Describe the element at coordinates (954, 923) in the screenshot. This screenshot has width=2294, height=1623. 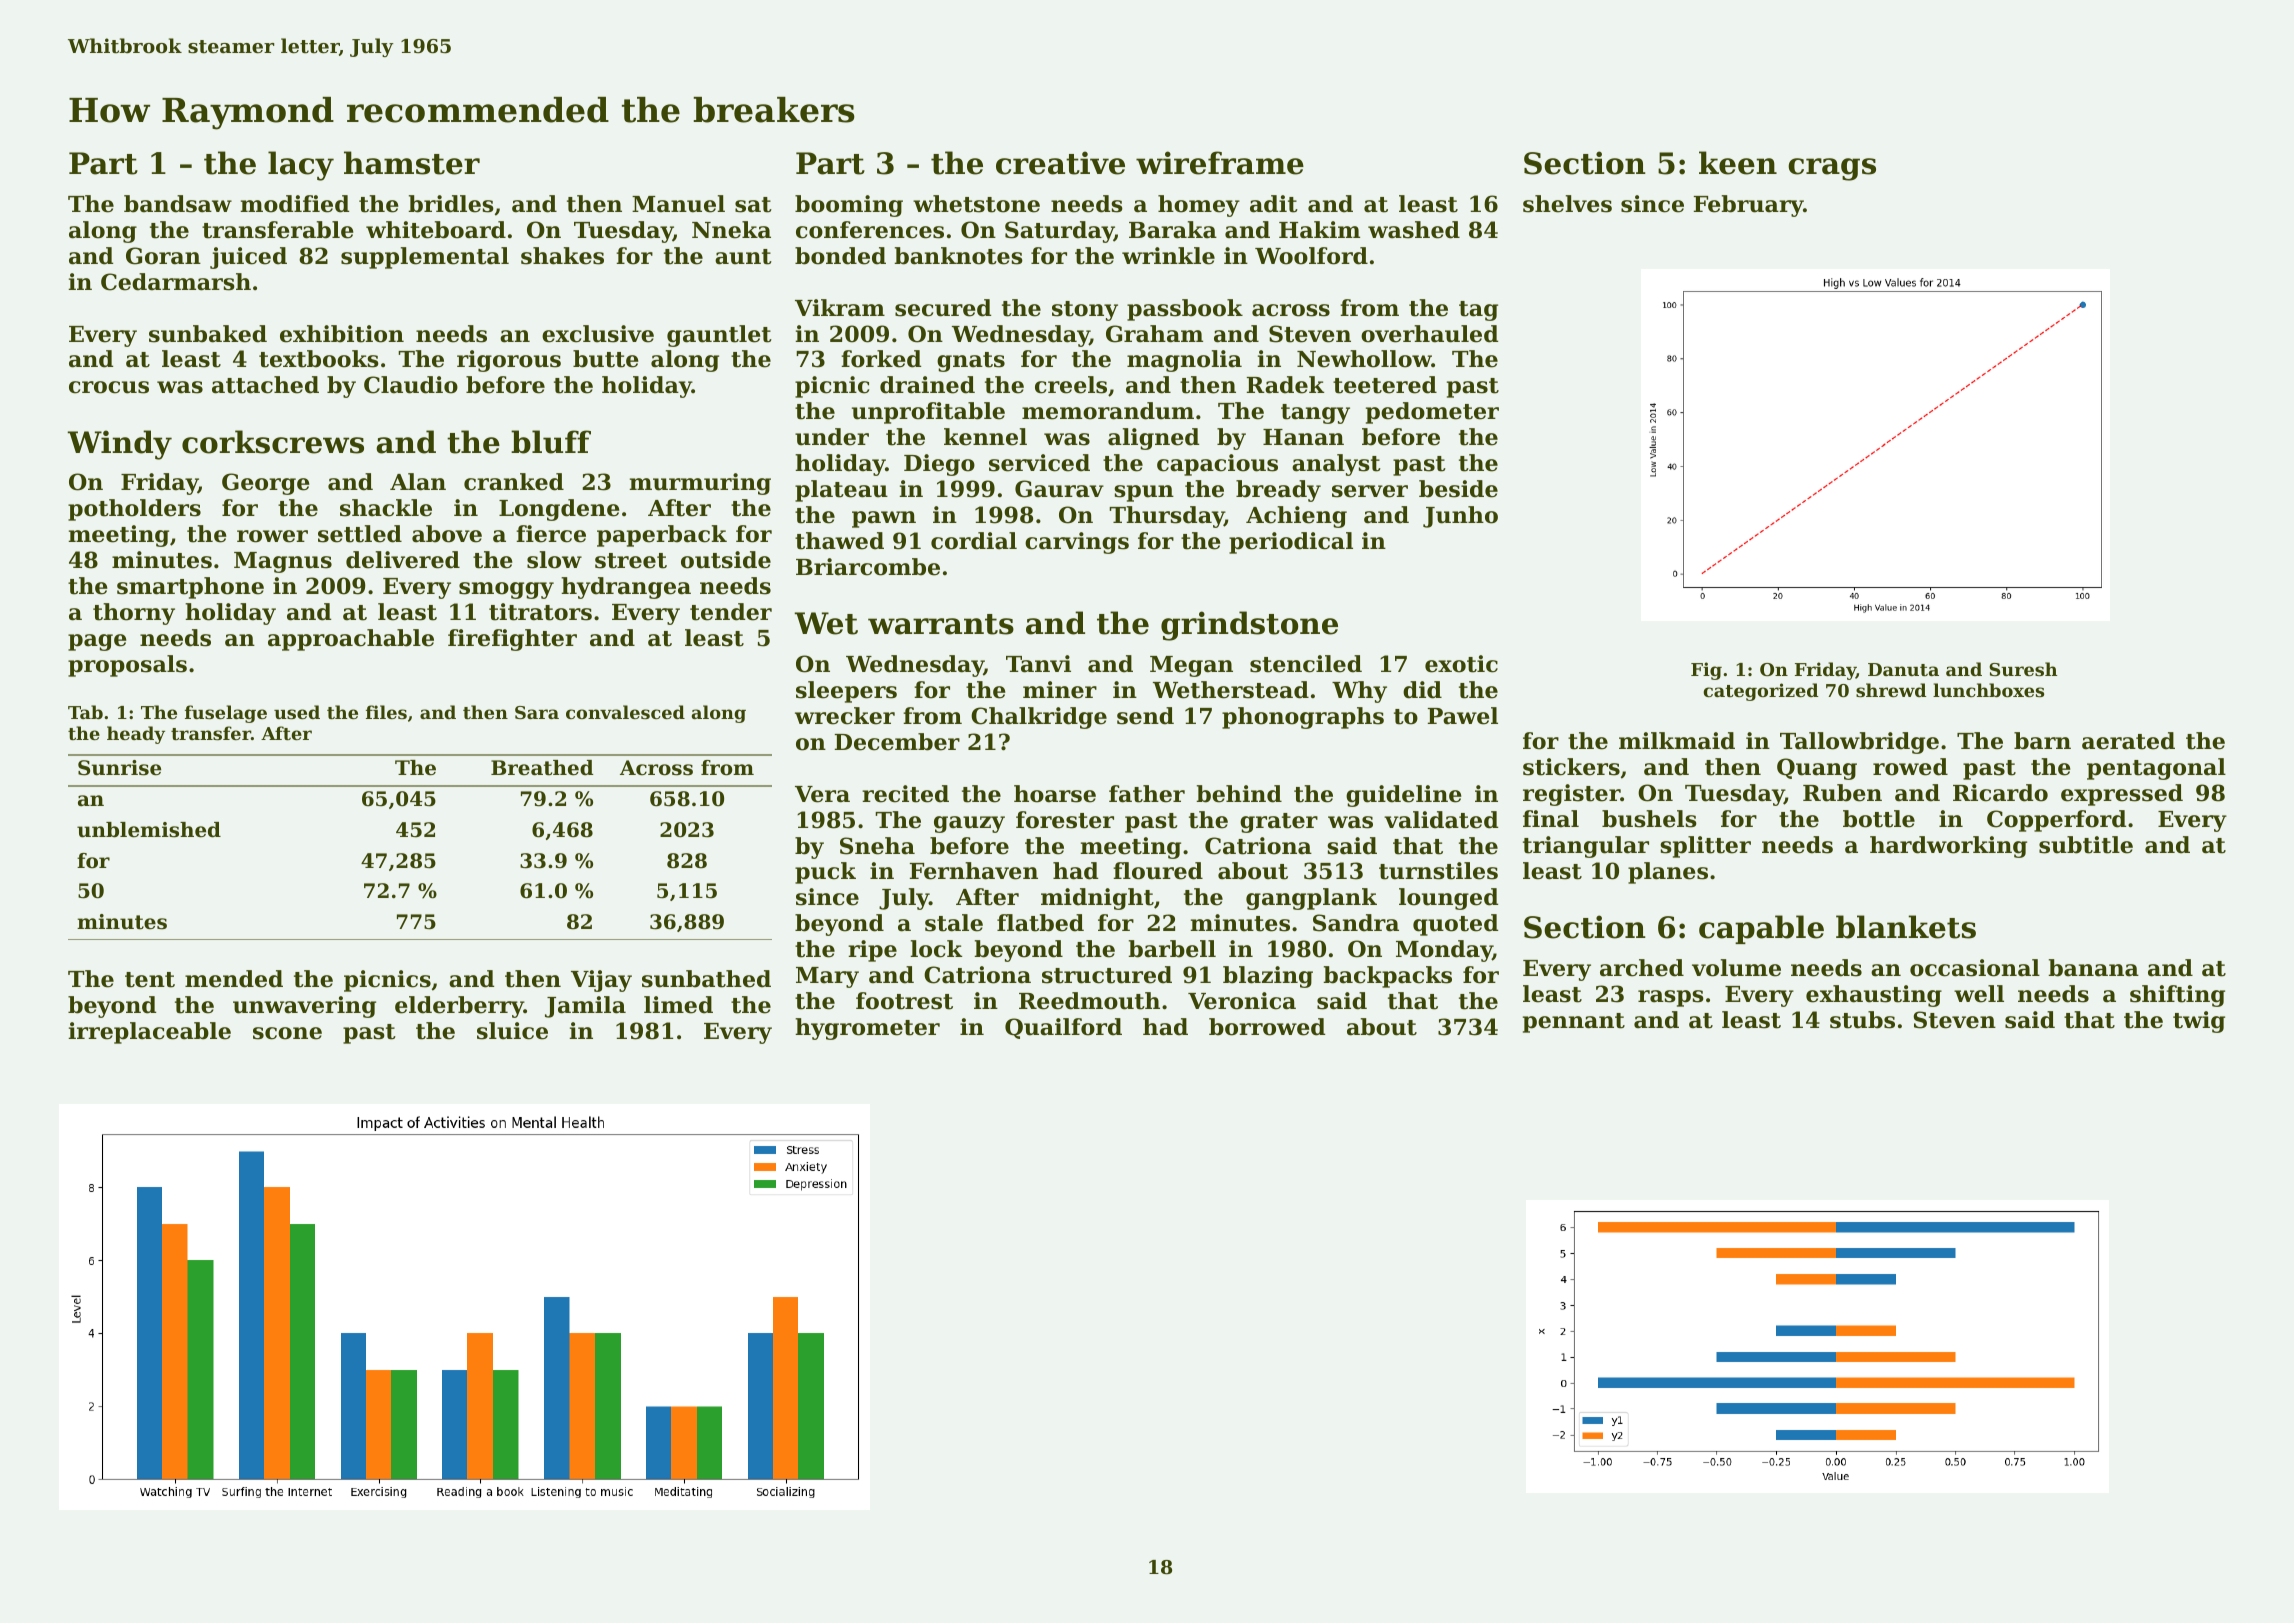
I see `stale` at that location.
